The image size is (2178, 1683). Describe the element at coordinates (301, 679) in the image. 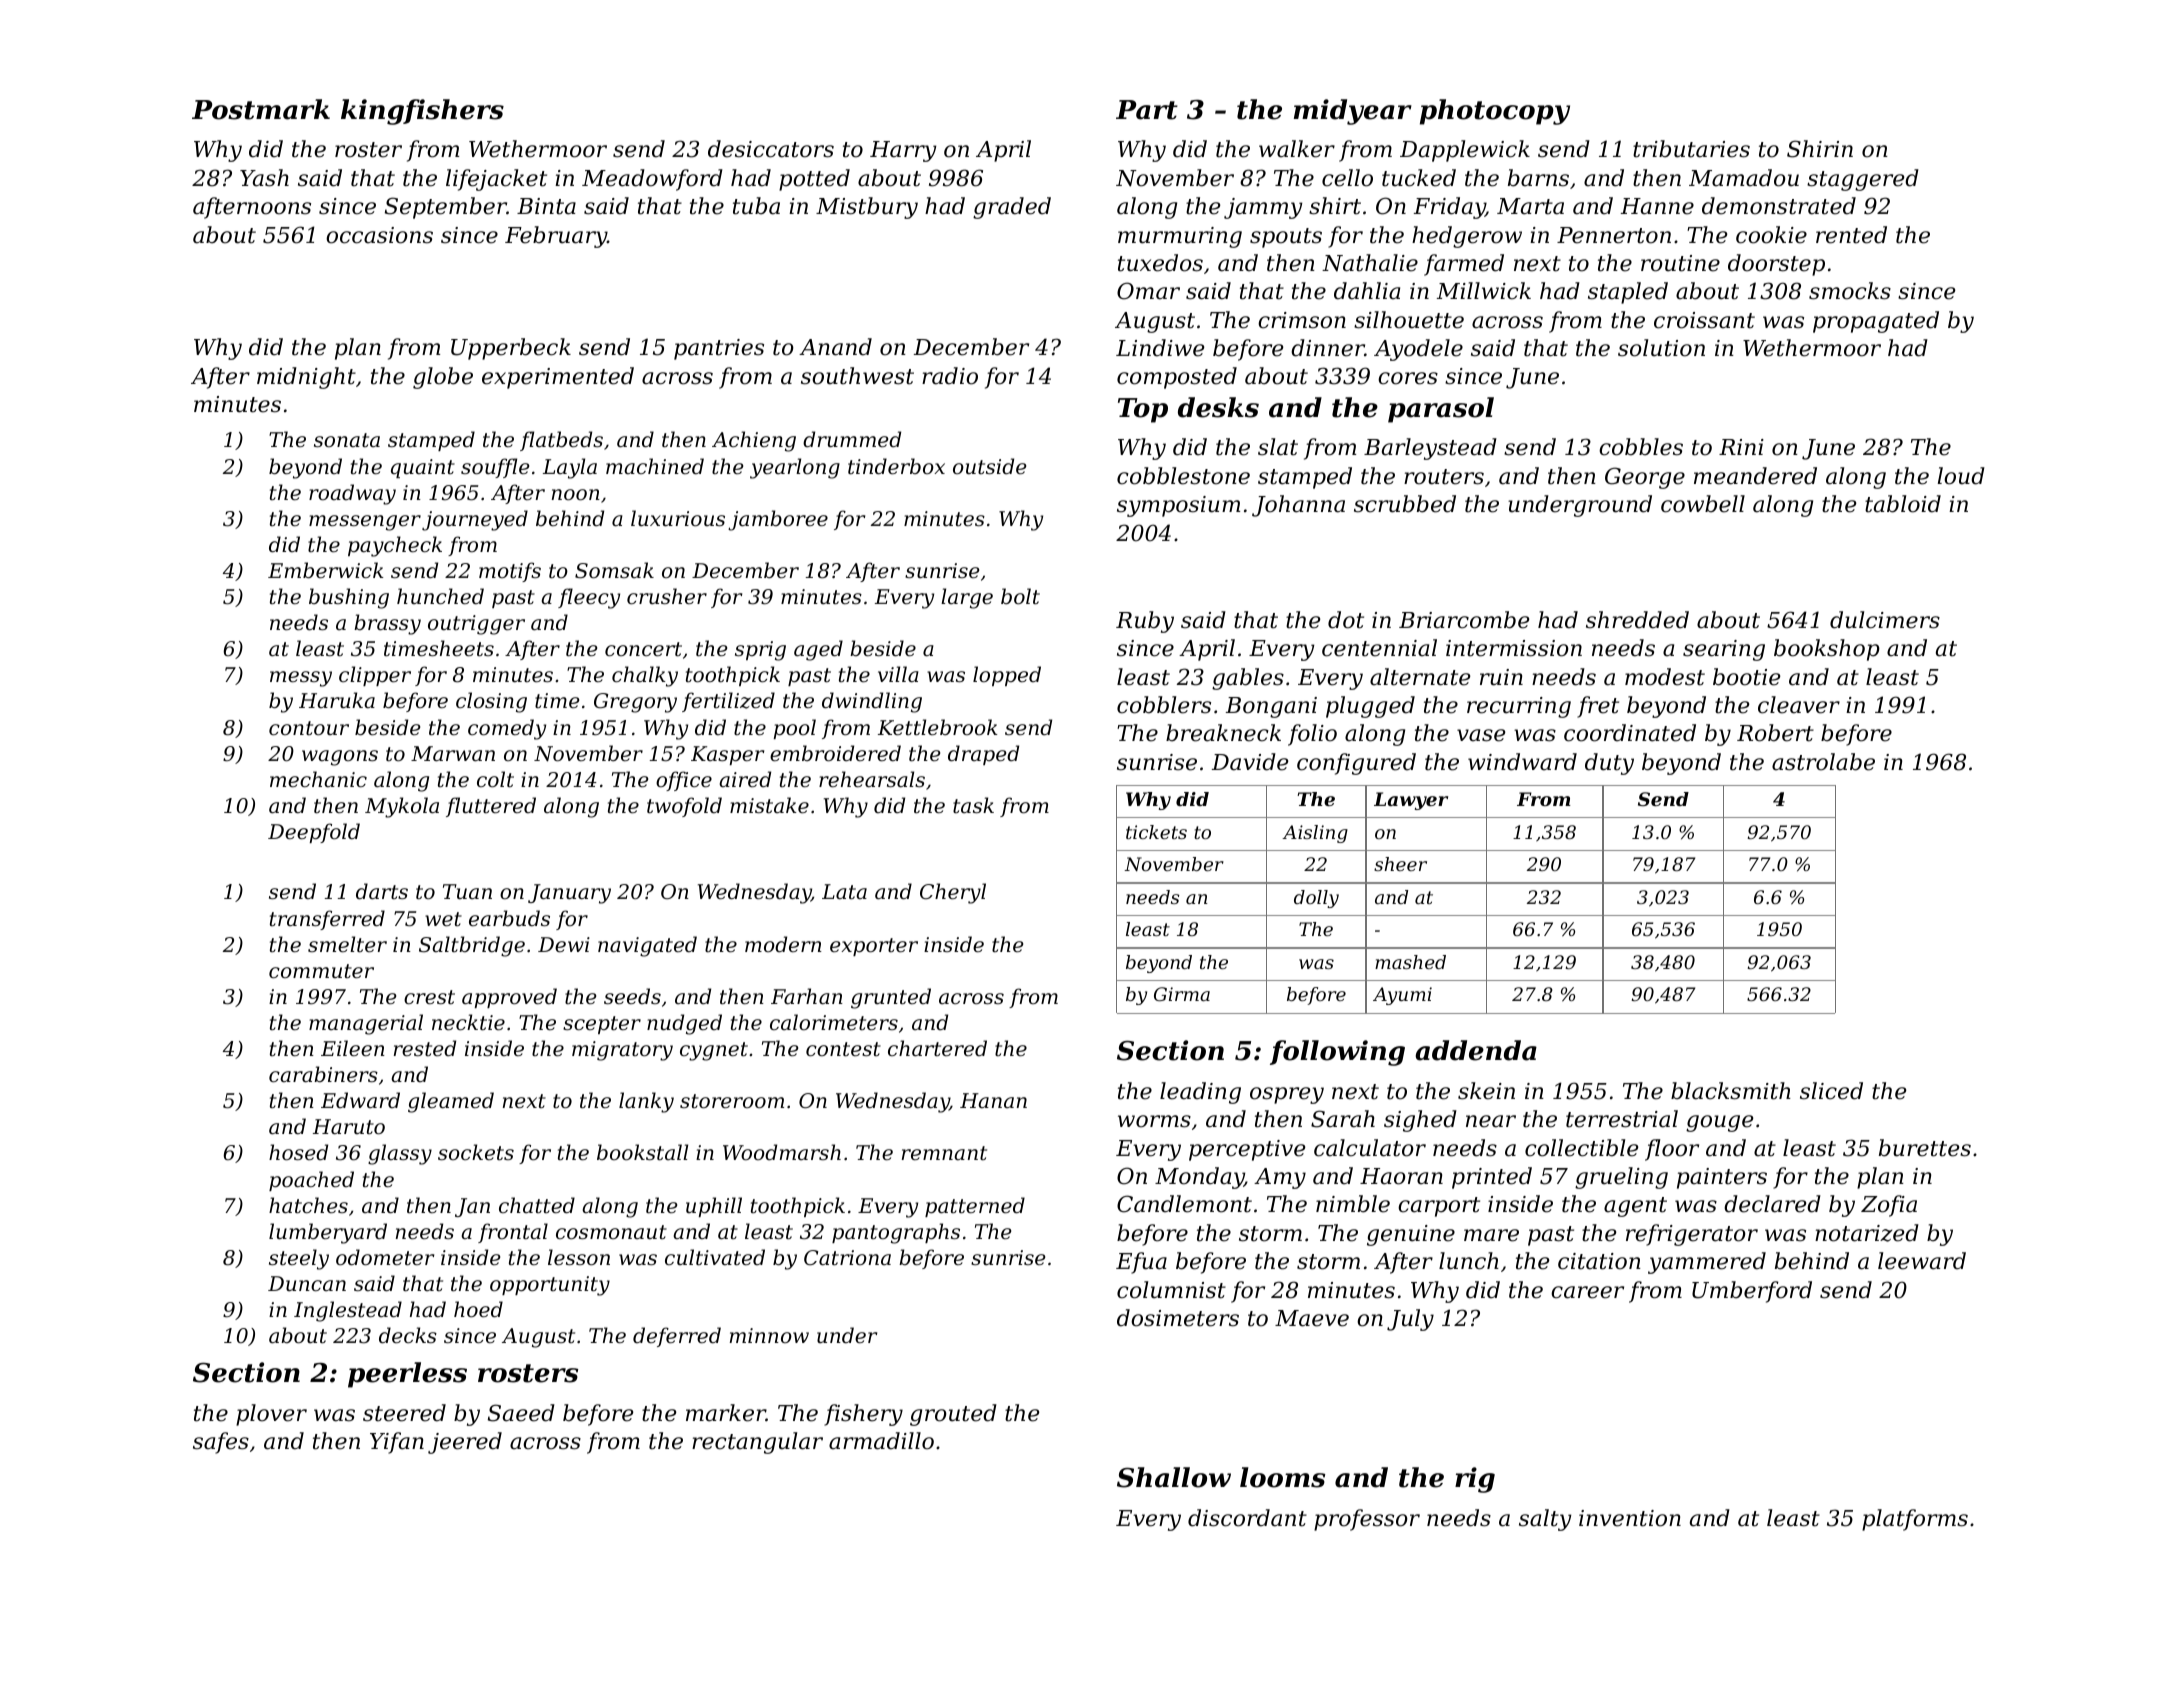

I see `messy` at that location.
